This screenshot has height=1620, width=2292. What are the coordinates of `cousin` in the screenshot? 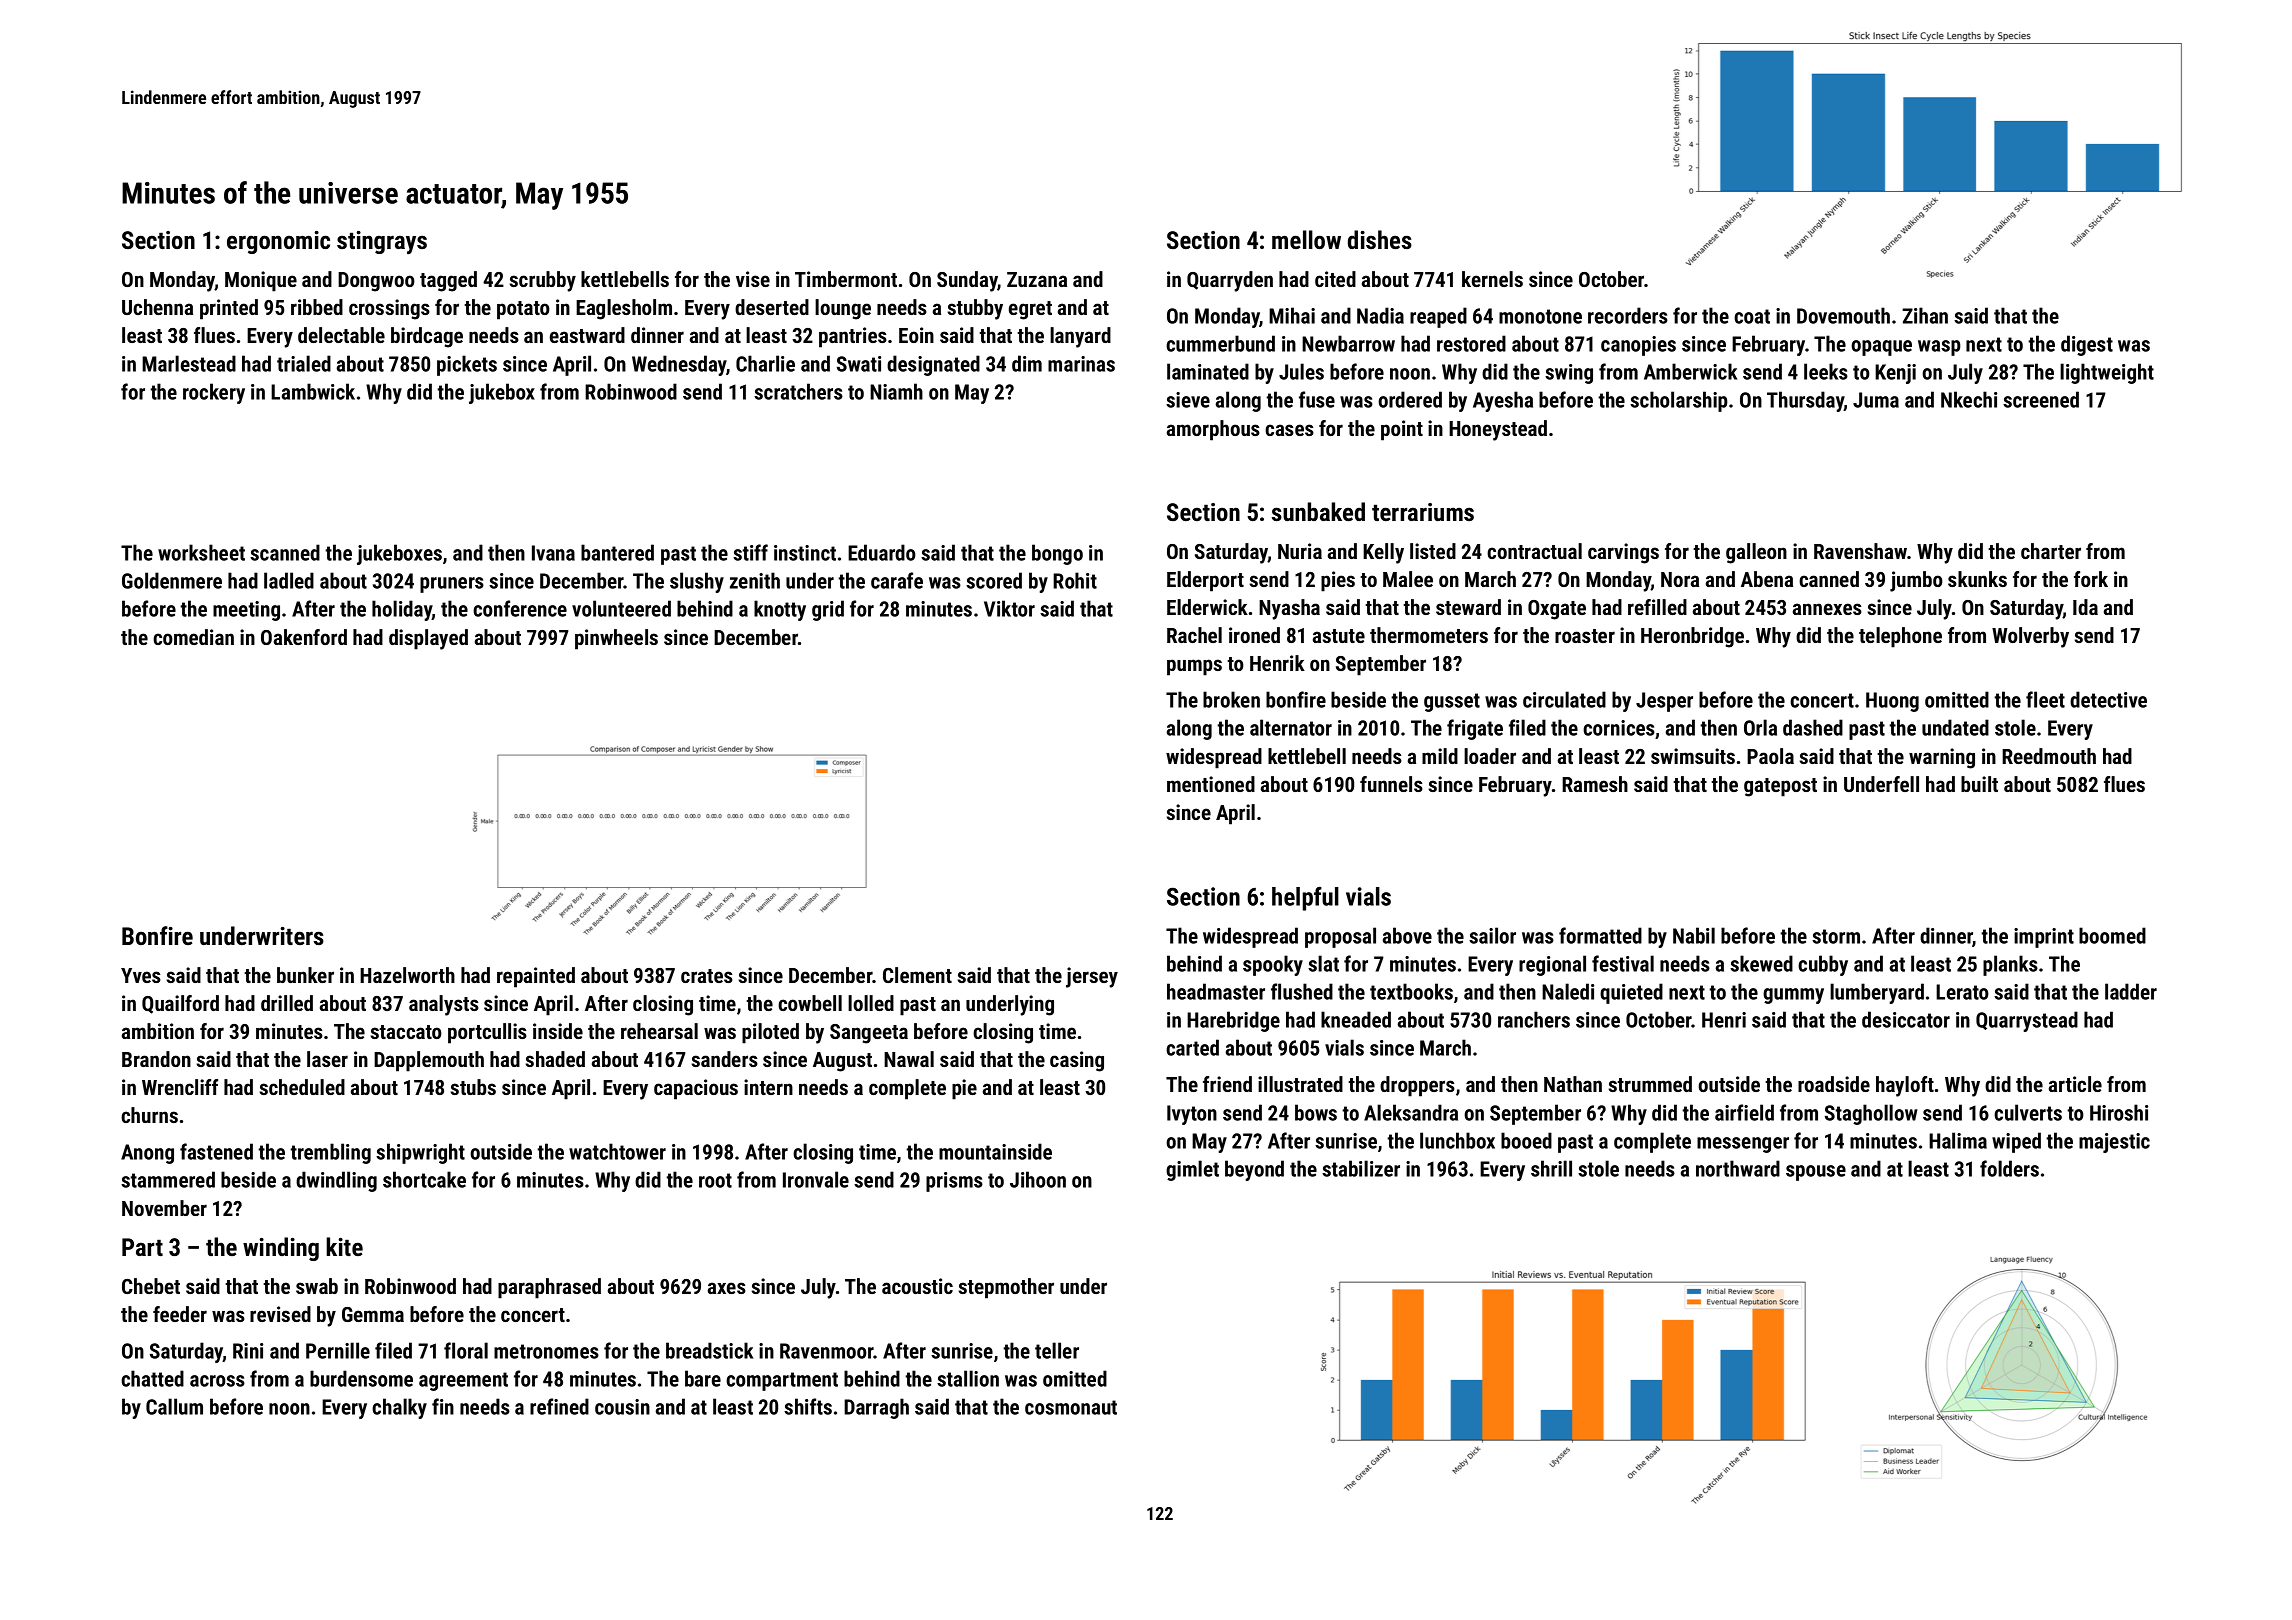 It's located at (622, 1407).
